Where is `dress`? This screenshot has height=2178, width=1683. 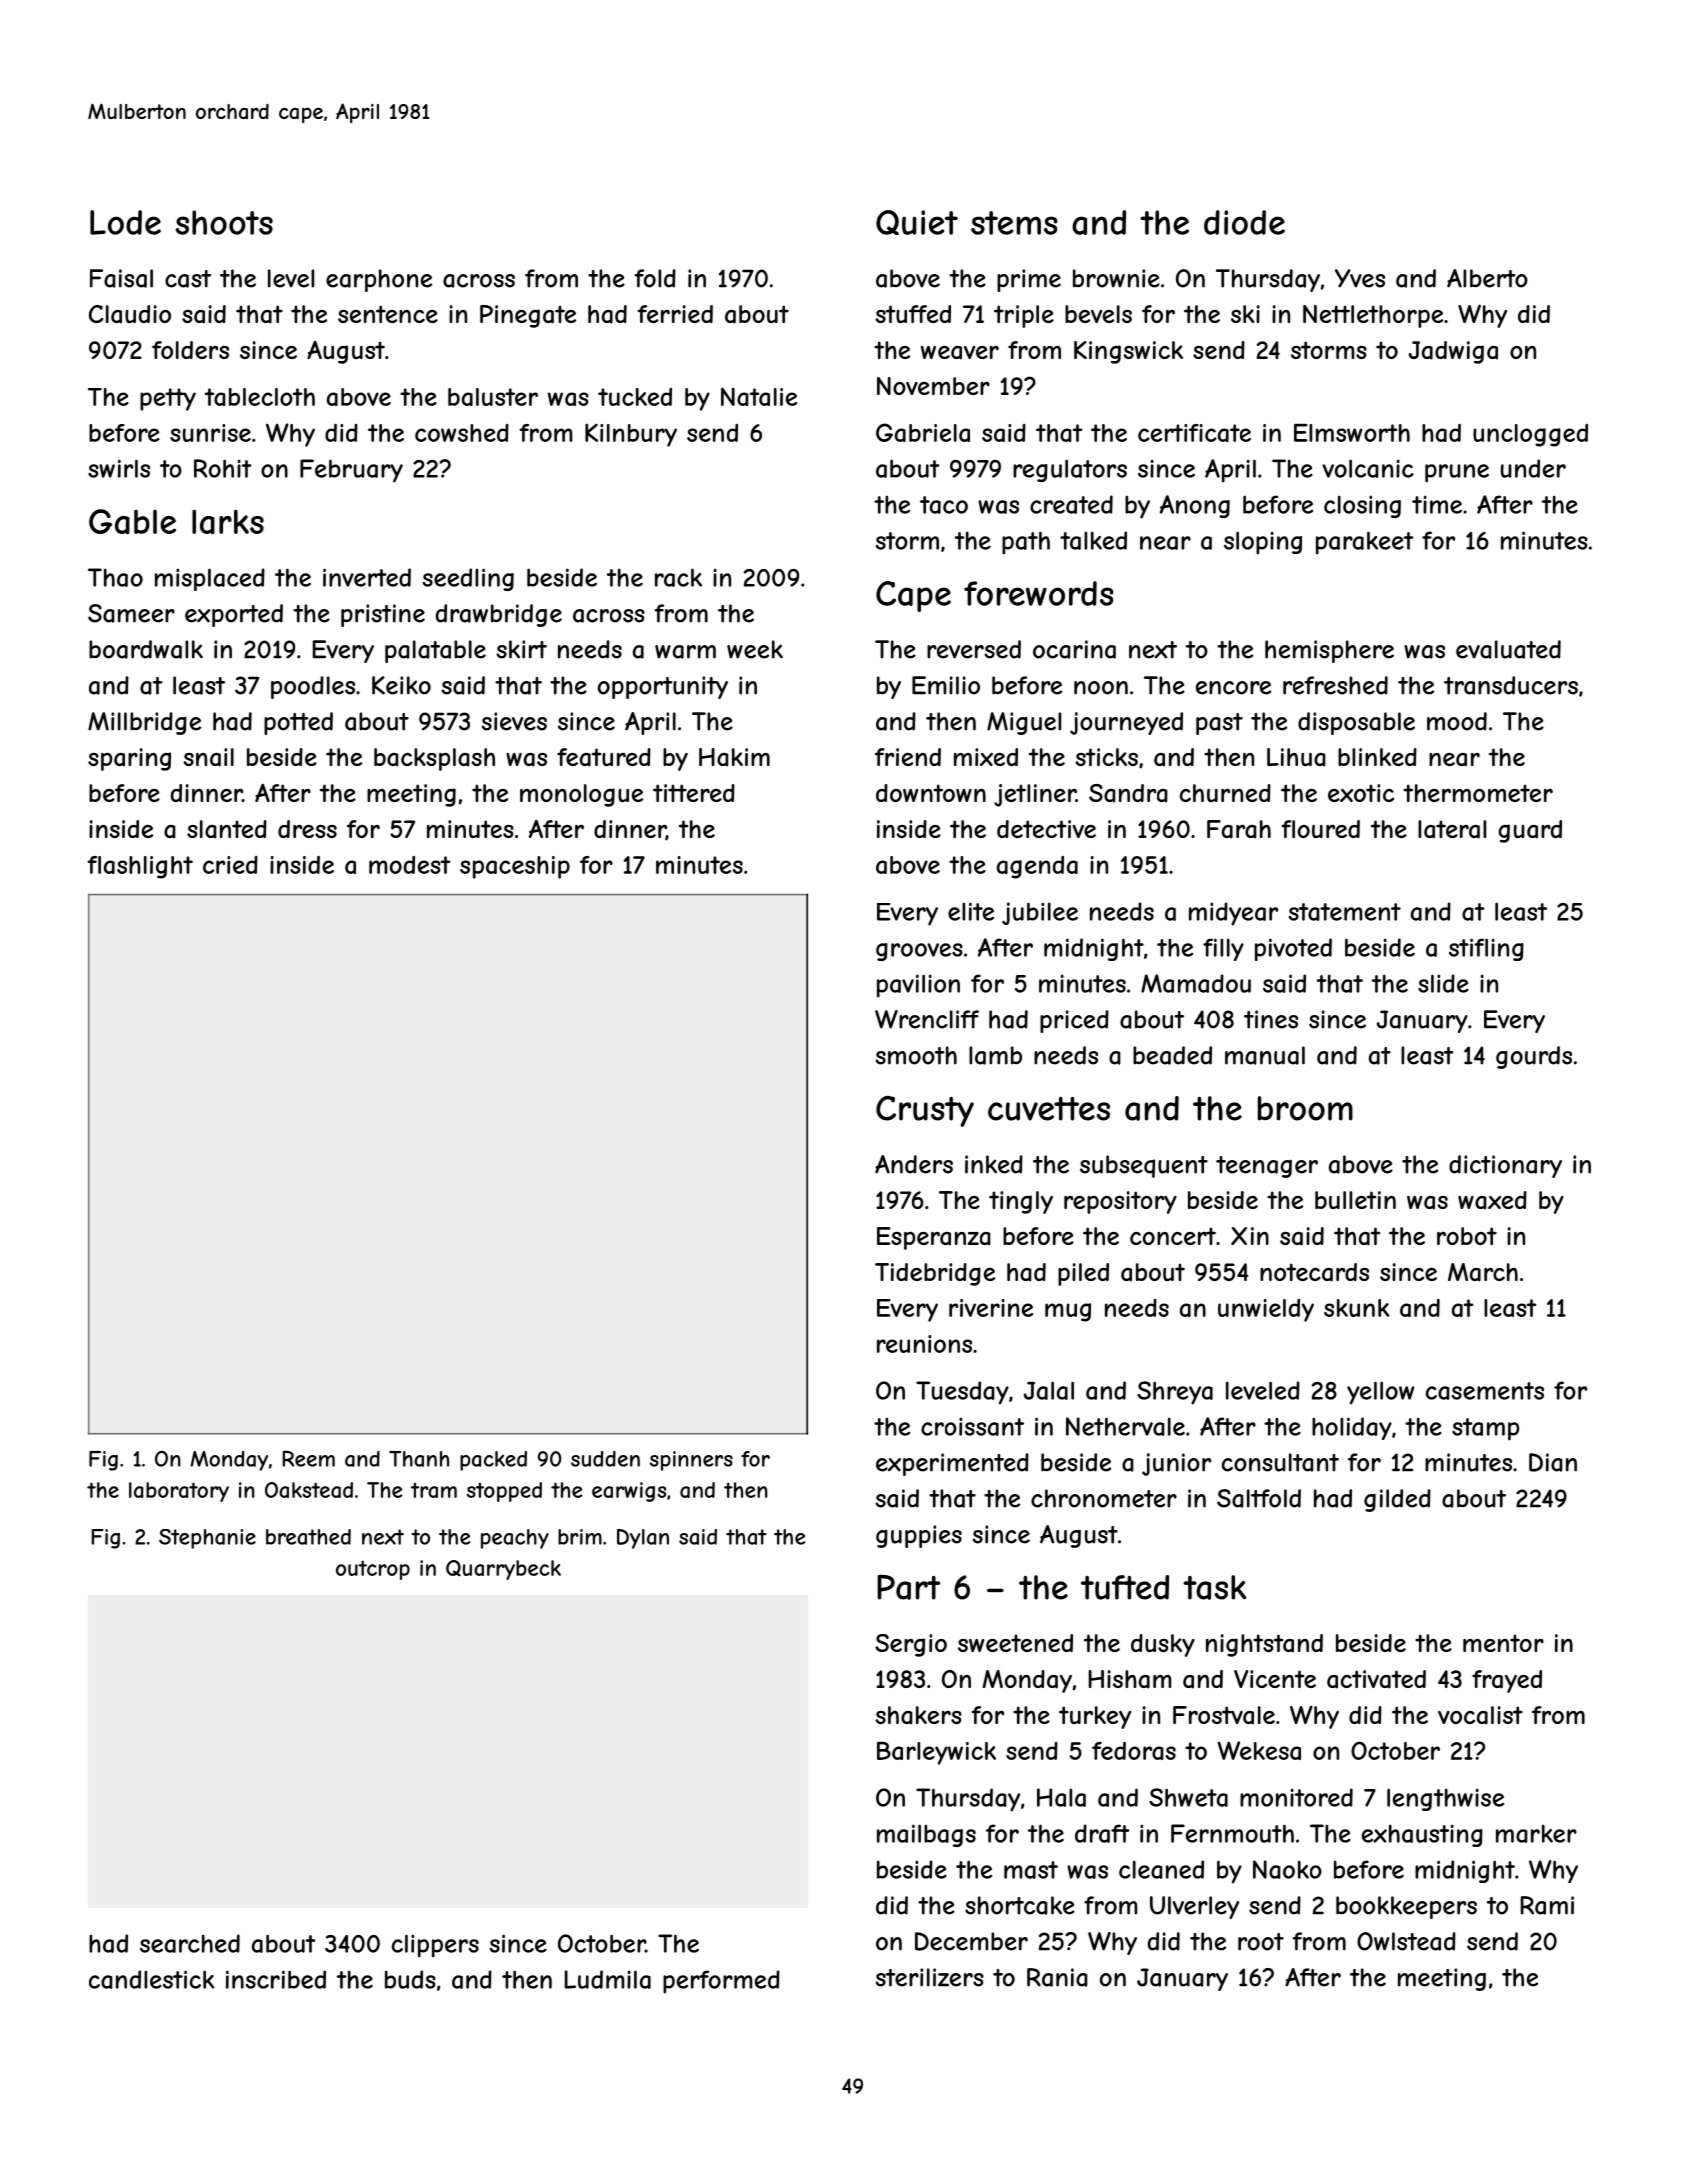 dress is located at coordinates (307, 829).
